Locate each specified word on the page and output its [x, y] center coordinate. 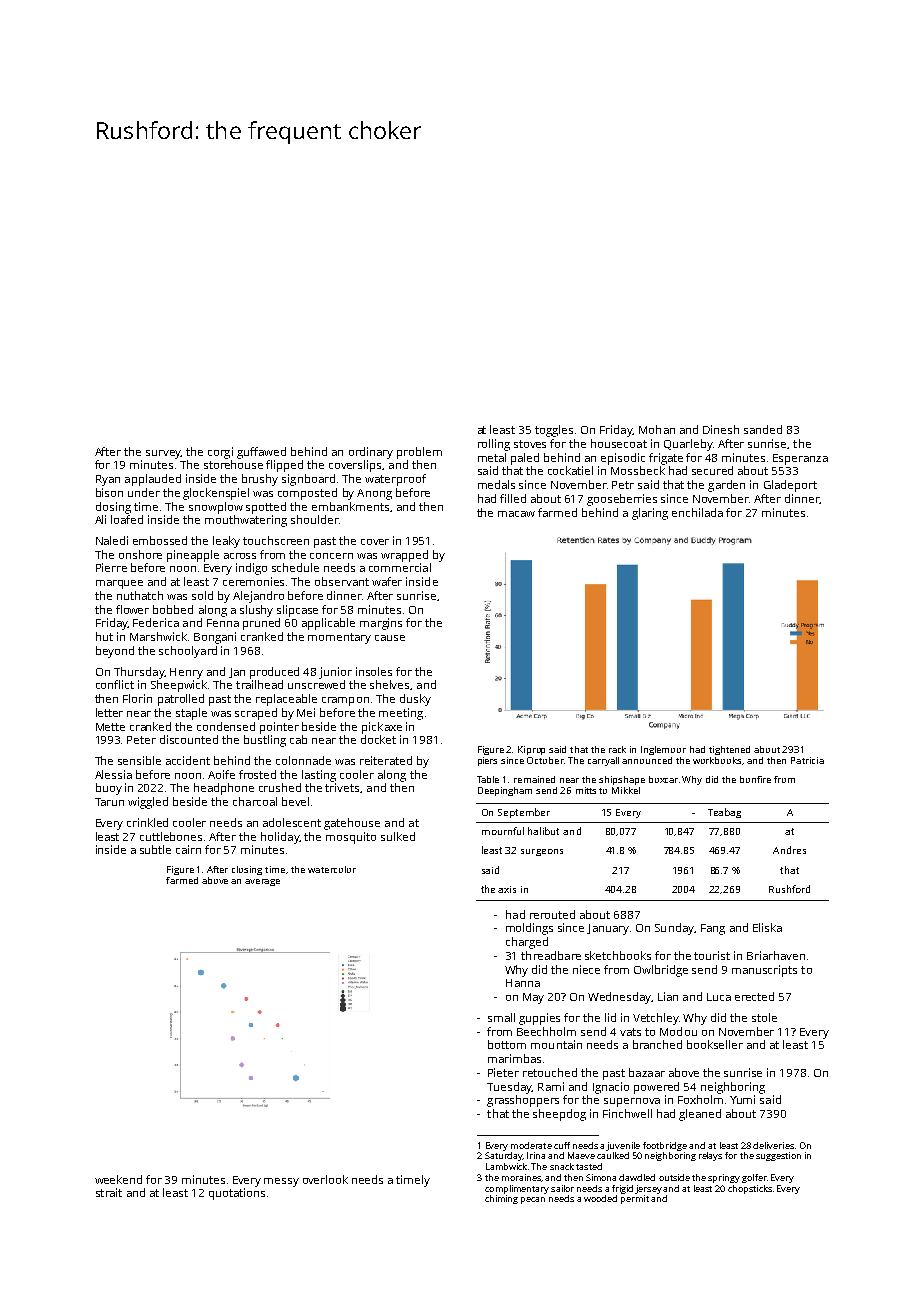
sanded [763, 429]
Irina [536, 1155]
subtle [155, 849]
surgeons [542, 852]
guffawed [261, 453]
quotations [237, 1194]
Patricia [807, 760]
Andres [789, 850]
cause [390, 638]
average [262, 882]
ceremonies [253, 581]
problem [419, 453]
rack [617, 749]
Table [488, 779]
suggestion [778, 1156]
